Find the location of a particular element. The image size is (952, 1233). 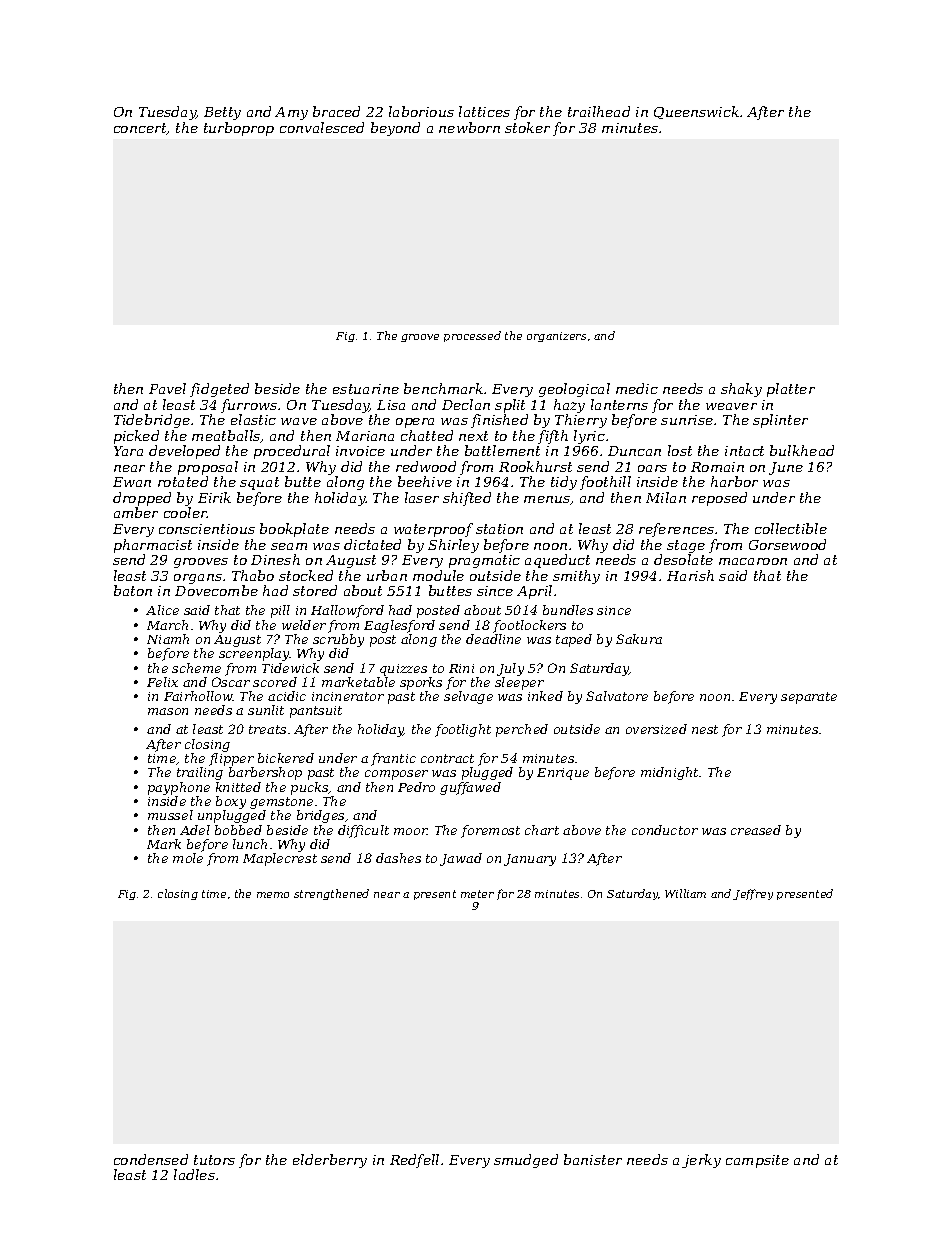

shifted is located at coordinates (467, 499).
